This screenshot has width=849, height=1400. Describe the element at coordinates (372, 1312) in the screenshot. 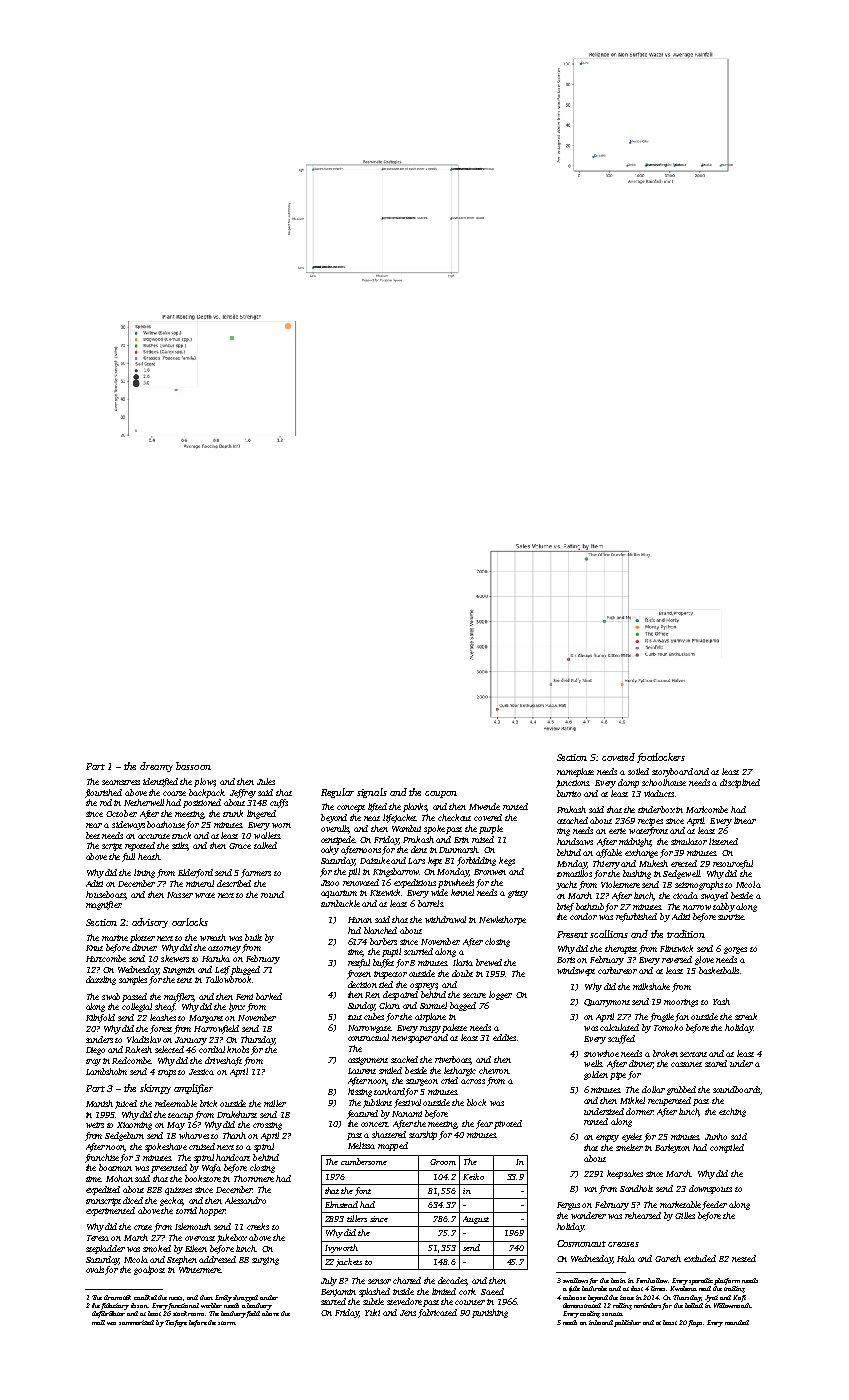

I see `Yuki` at that location.
